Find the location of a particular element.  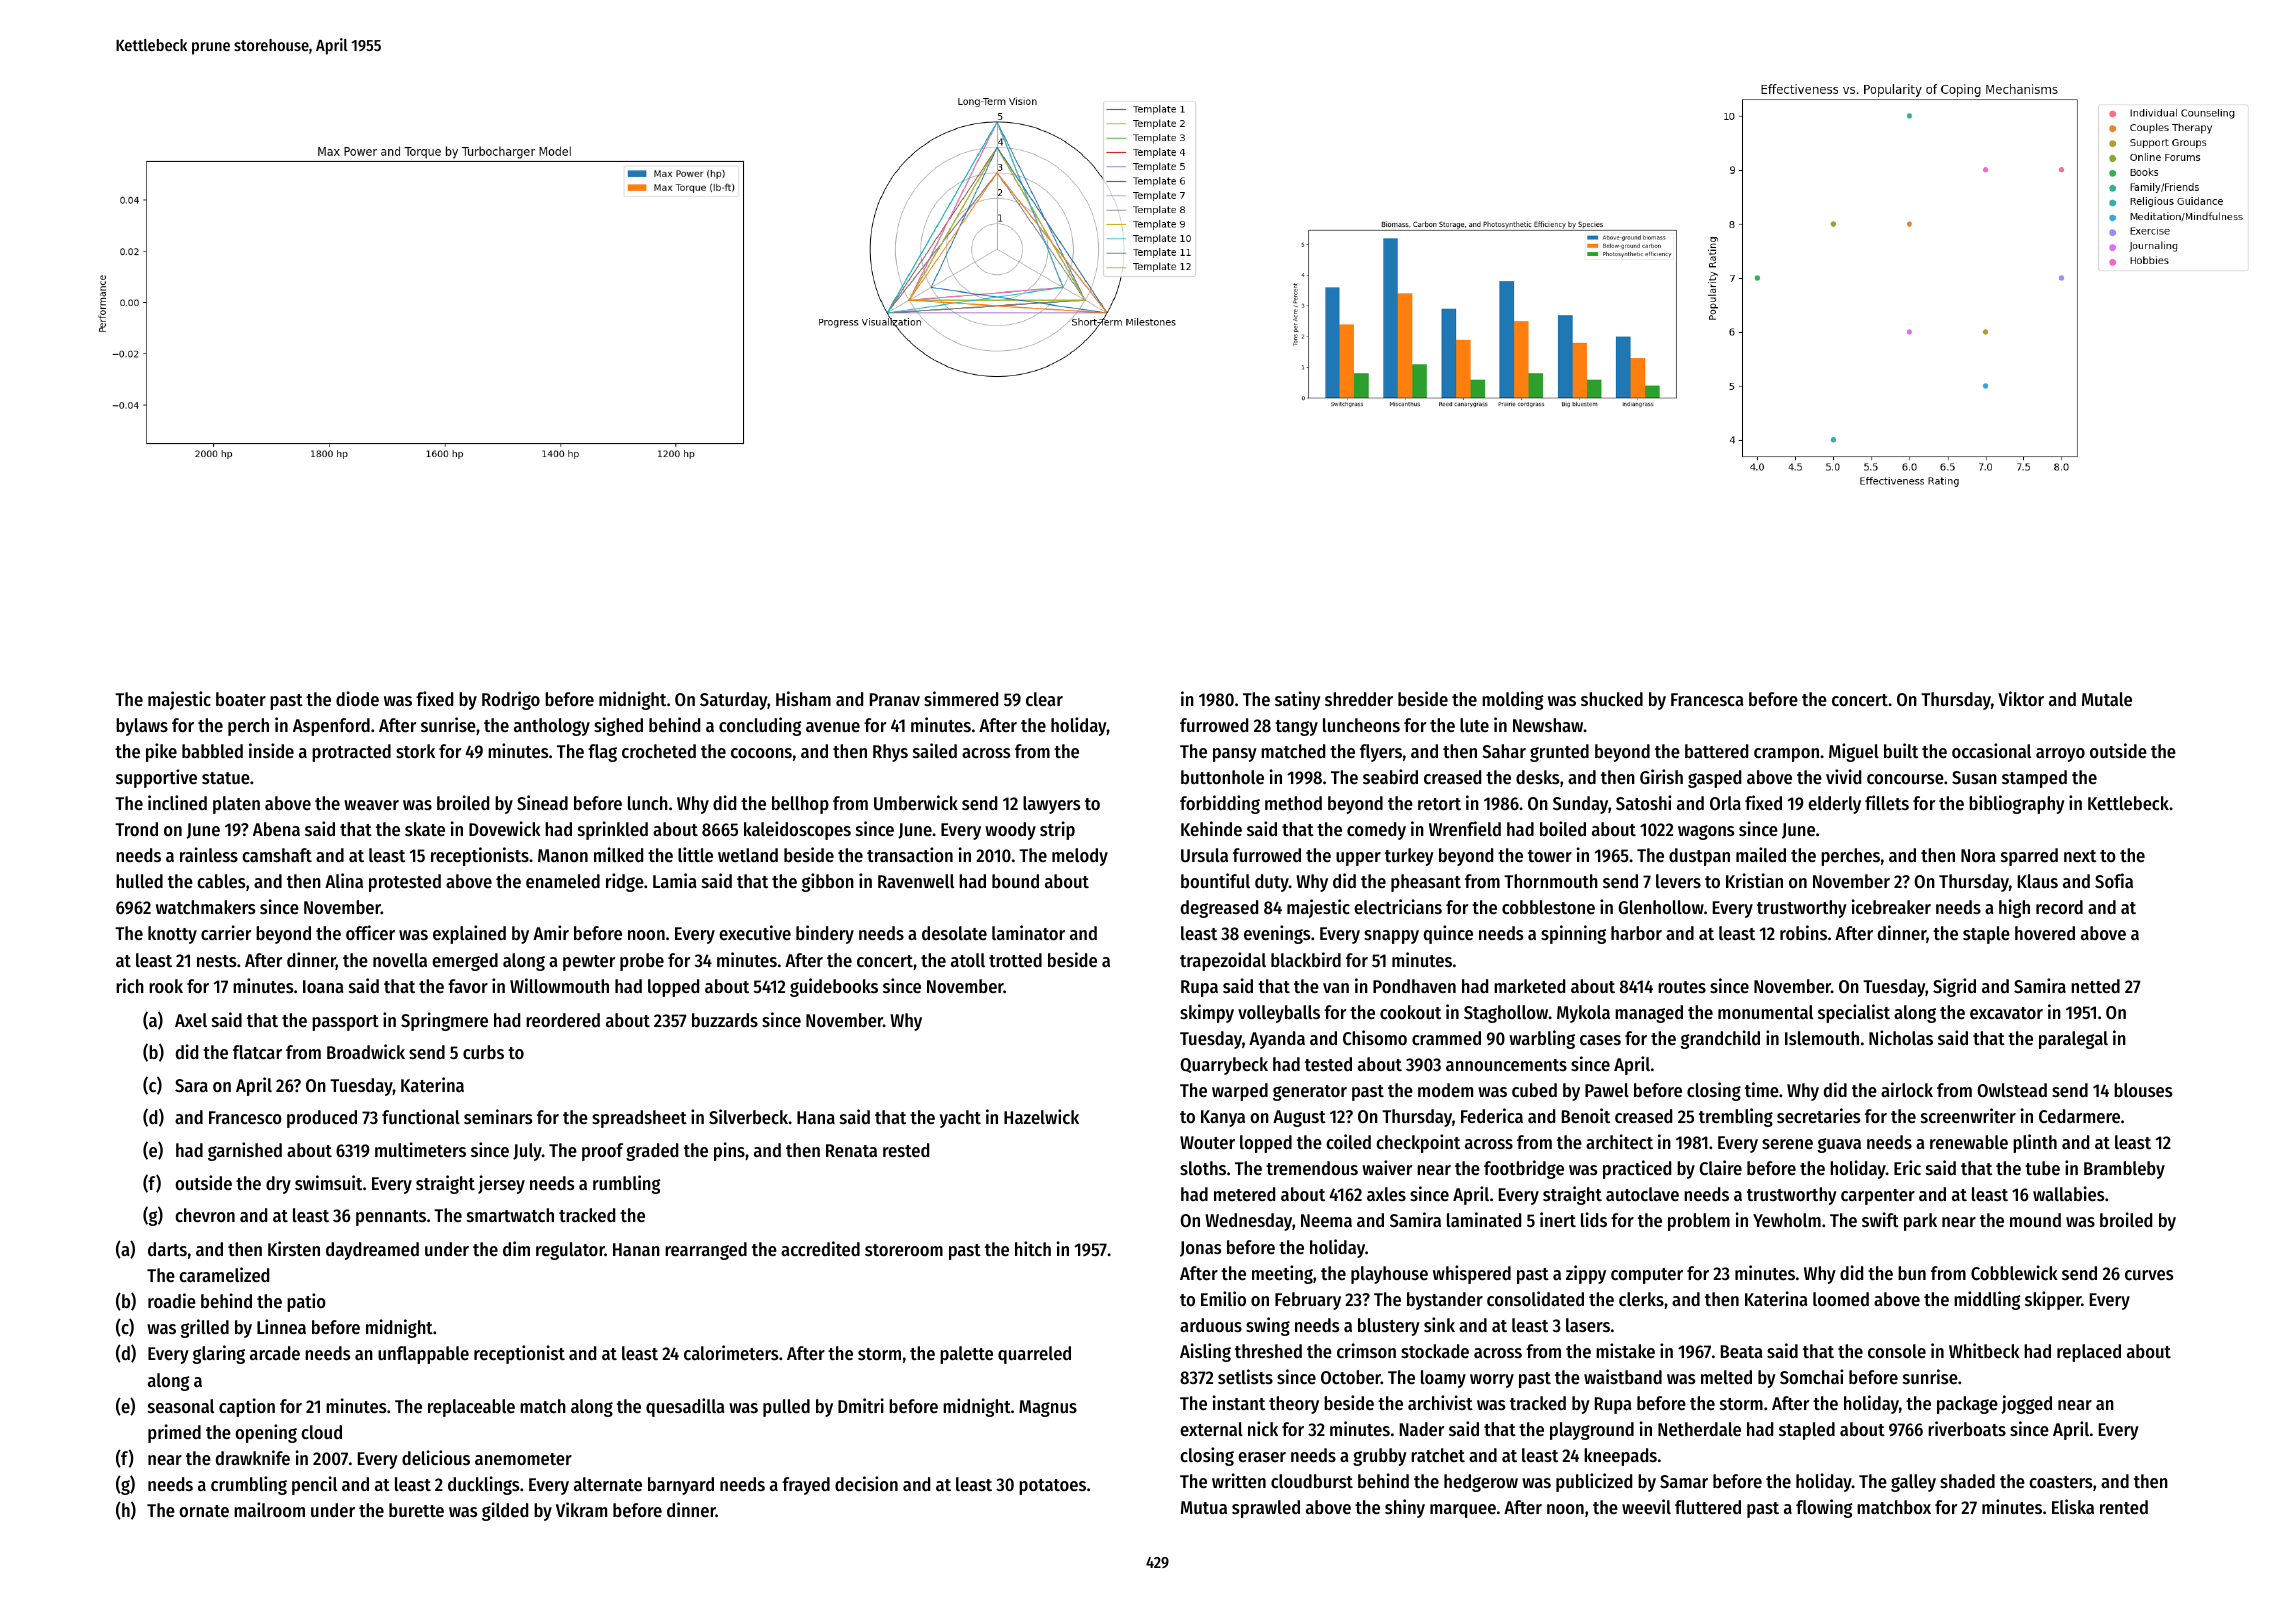

meeting is located at coordinates (1282, 1274).
